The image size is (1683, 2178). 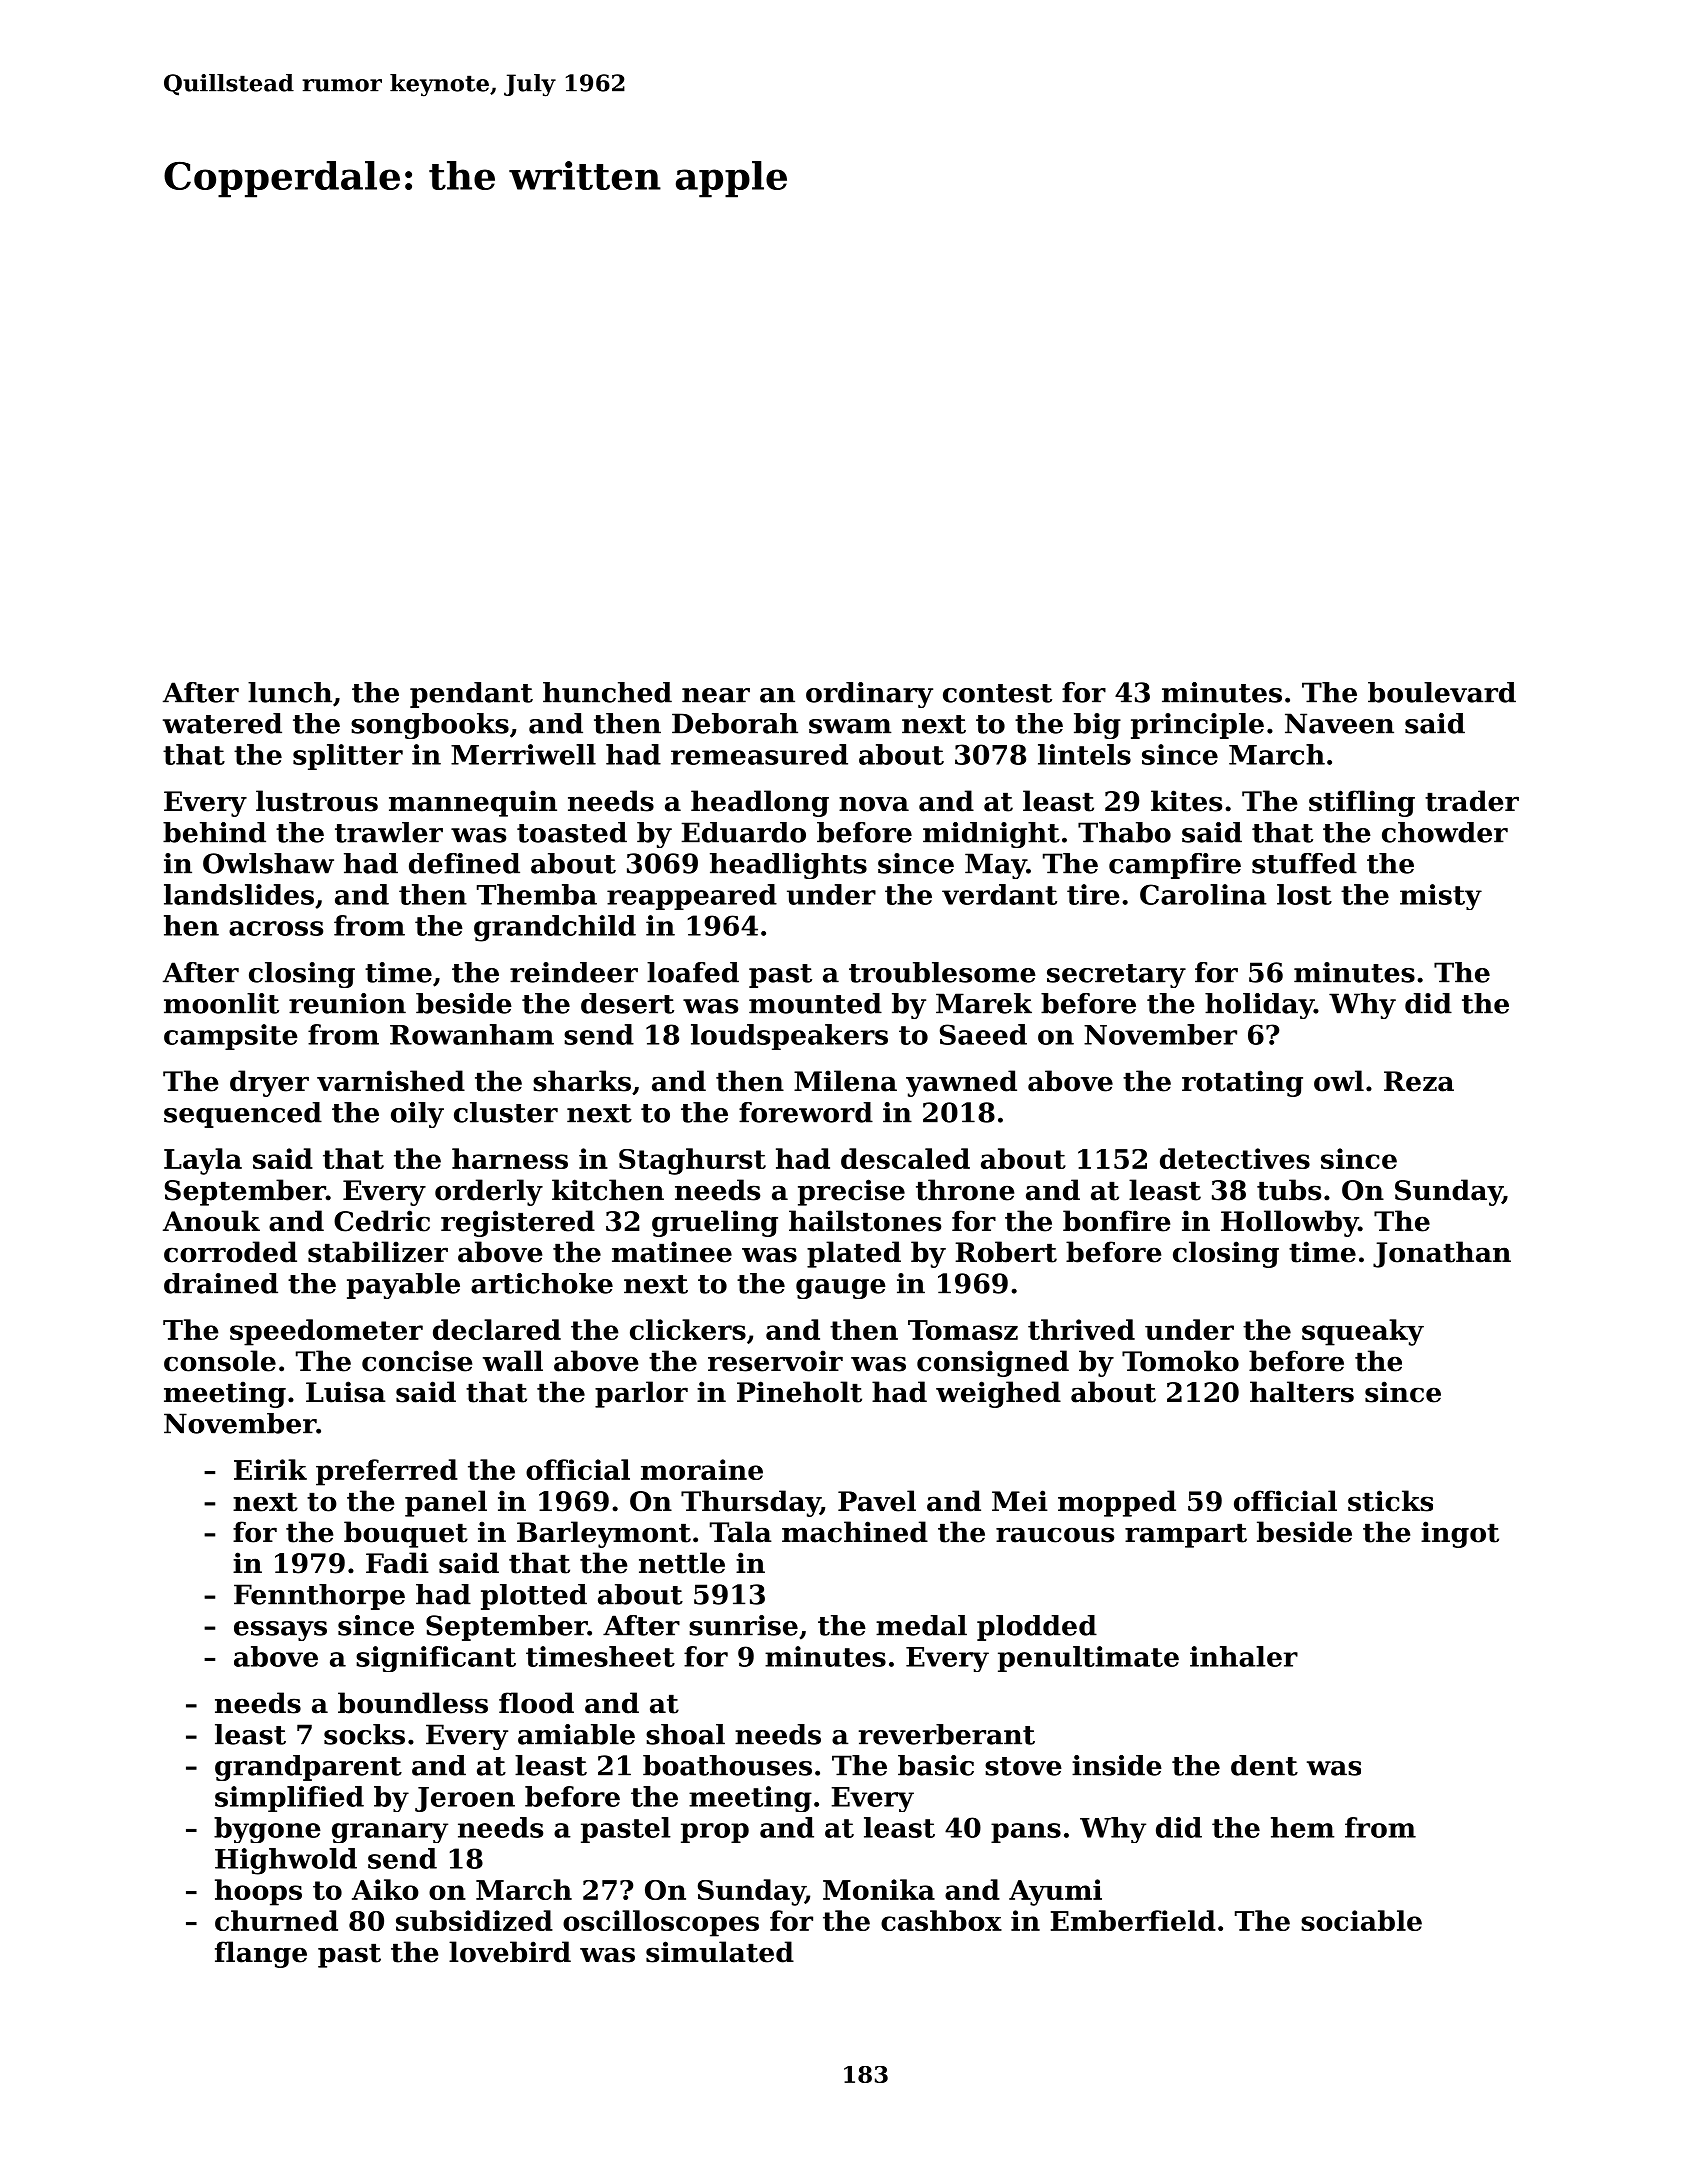 I want to click on Staghurst, so click(x=692, y=1161).
